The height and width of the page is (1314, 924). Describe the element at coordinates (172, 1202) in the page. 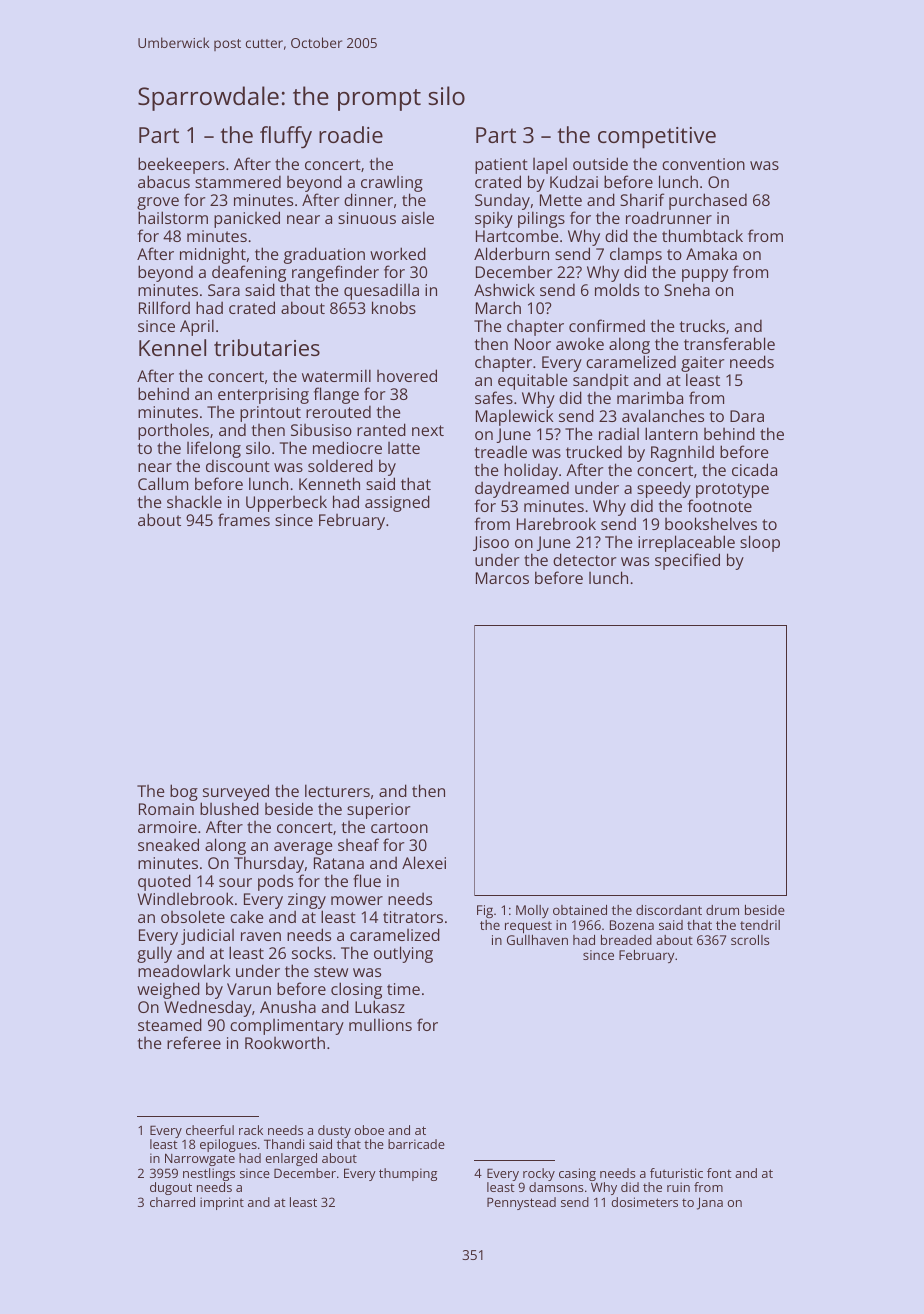

I see `charred` at that location.
